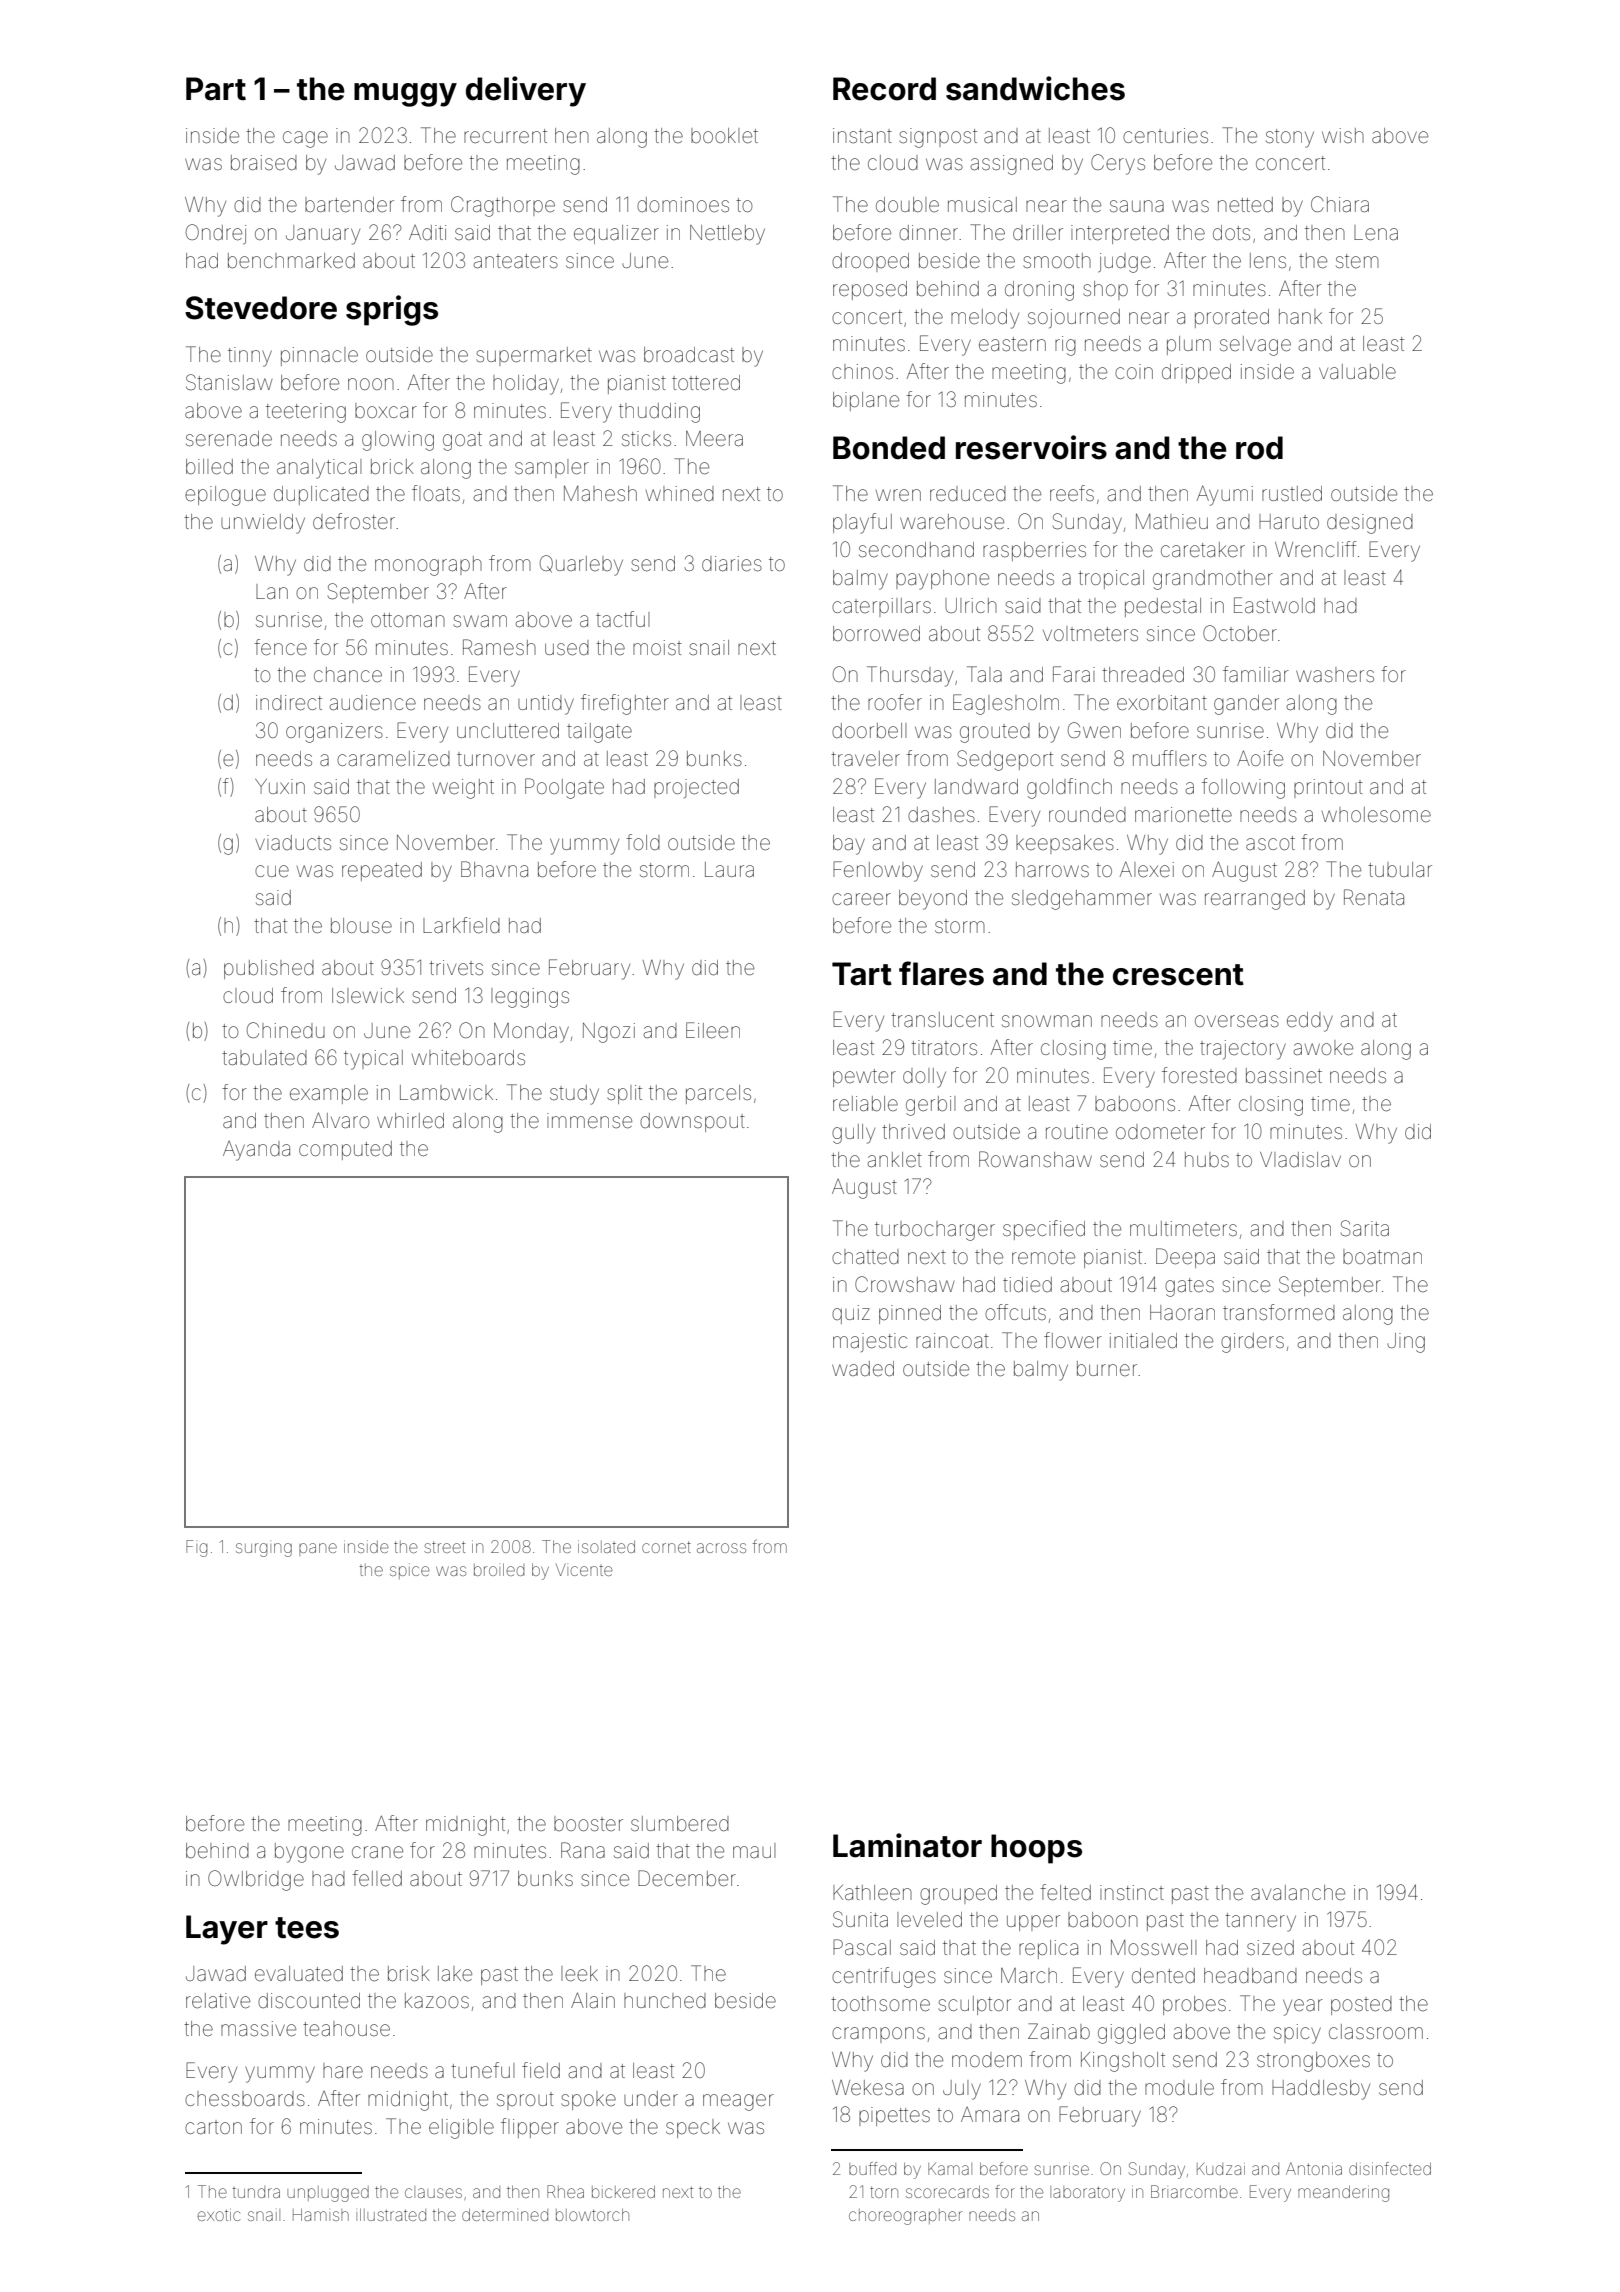 The height and width of the page is (2292, 1620). What do you see at coordinates (916, 549) in the page?
I see `secondhand` at bounding box center [916, 549].
